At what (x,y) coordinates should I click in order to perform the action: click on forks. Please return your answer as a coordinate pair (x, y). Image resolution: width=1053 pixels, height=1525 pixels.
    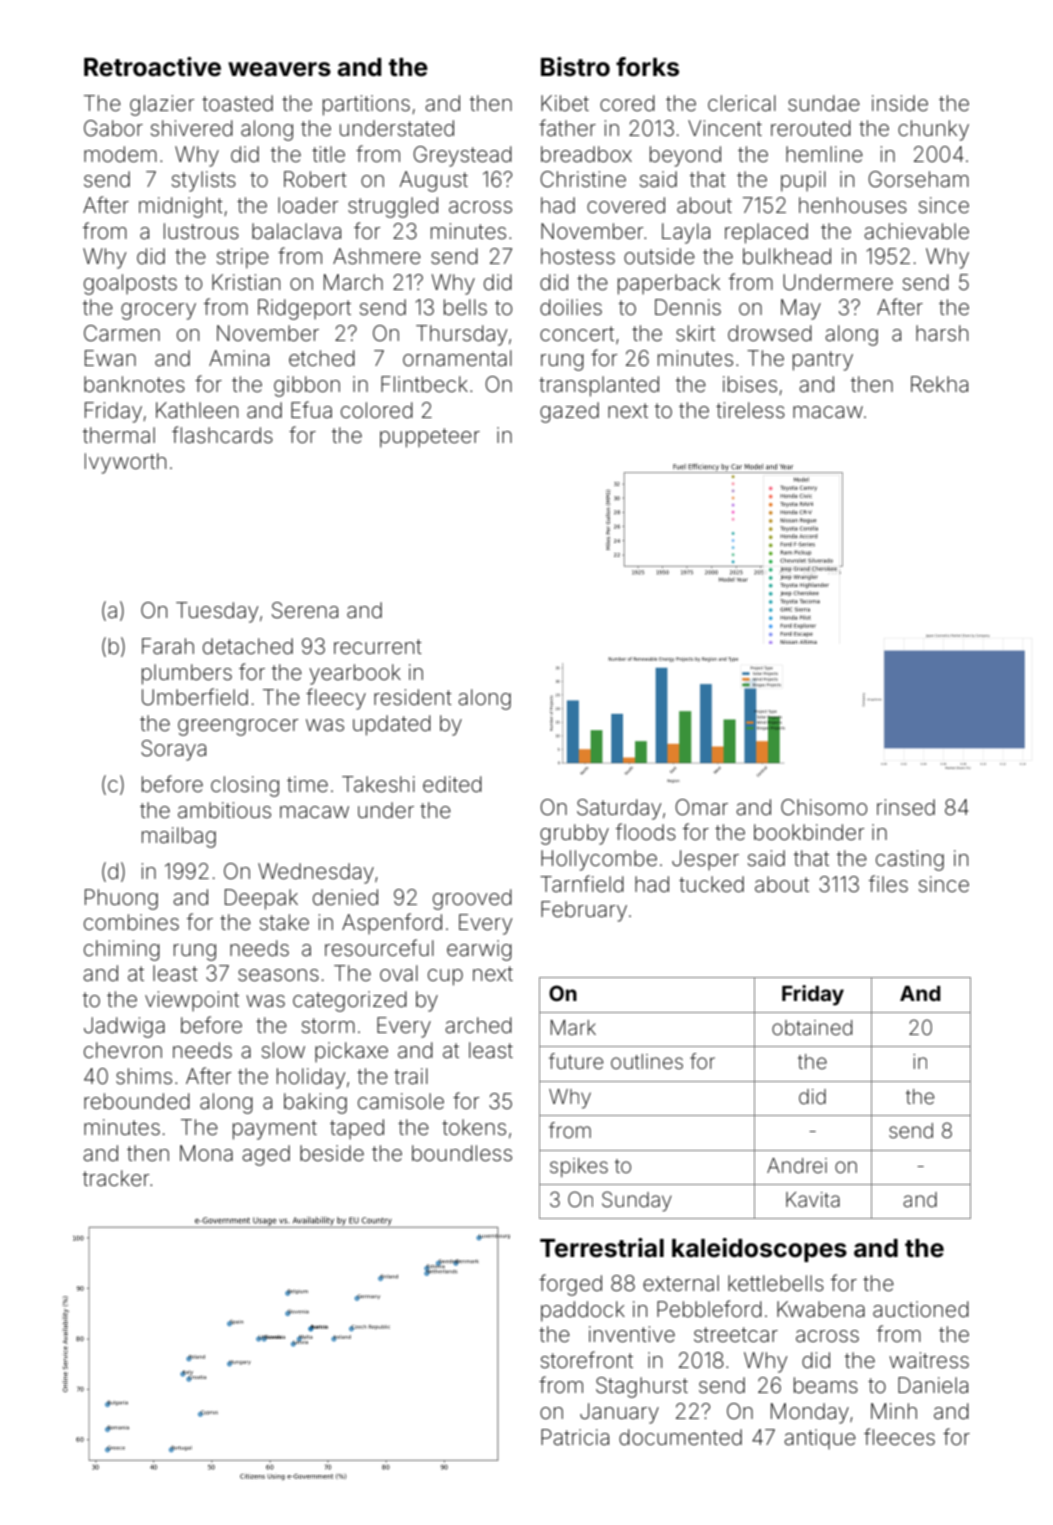
    Looking at the image, I should click on (647, 67).
